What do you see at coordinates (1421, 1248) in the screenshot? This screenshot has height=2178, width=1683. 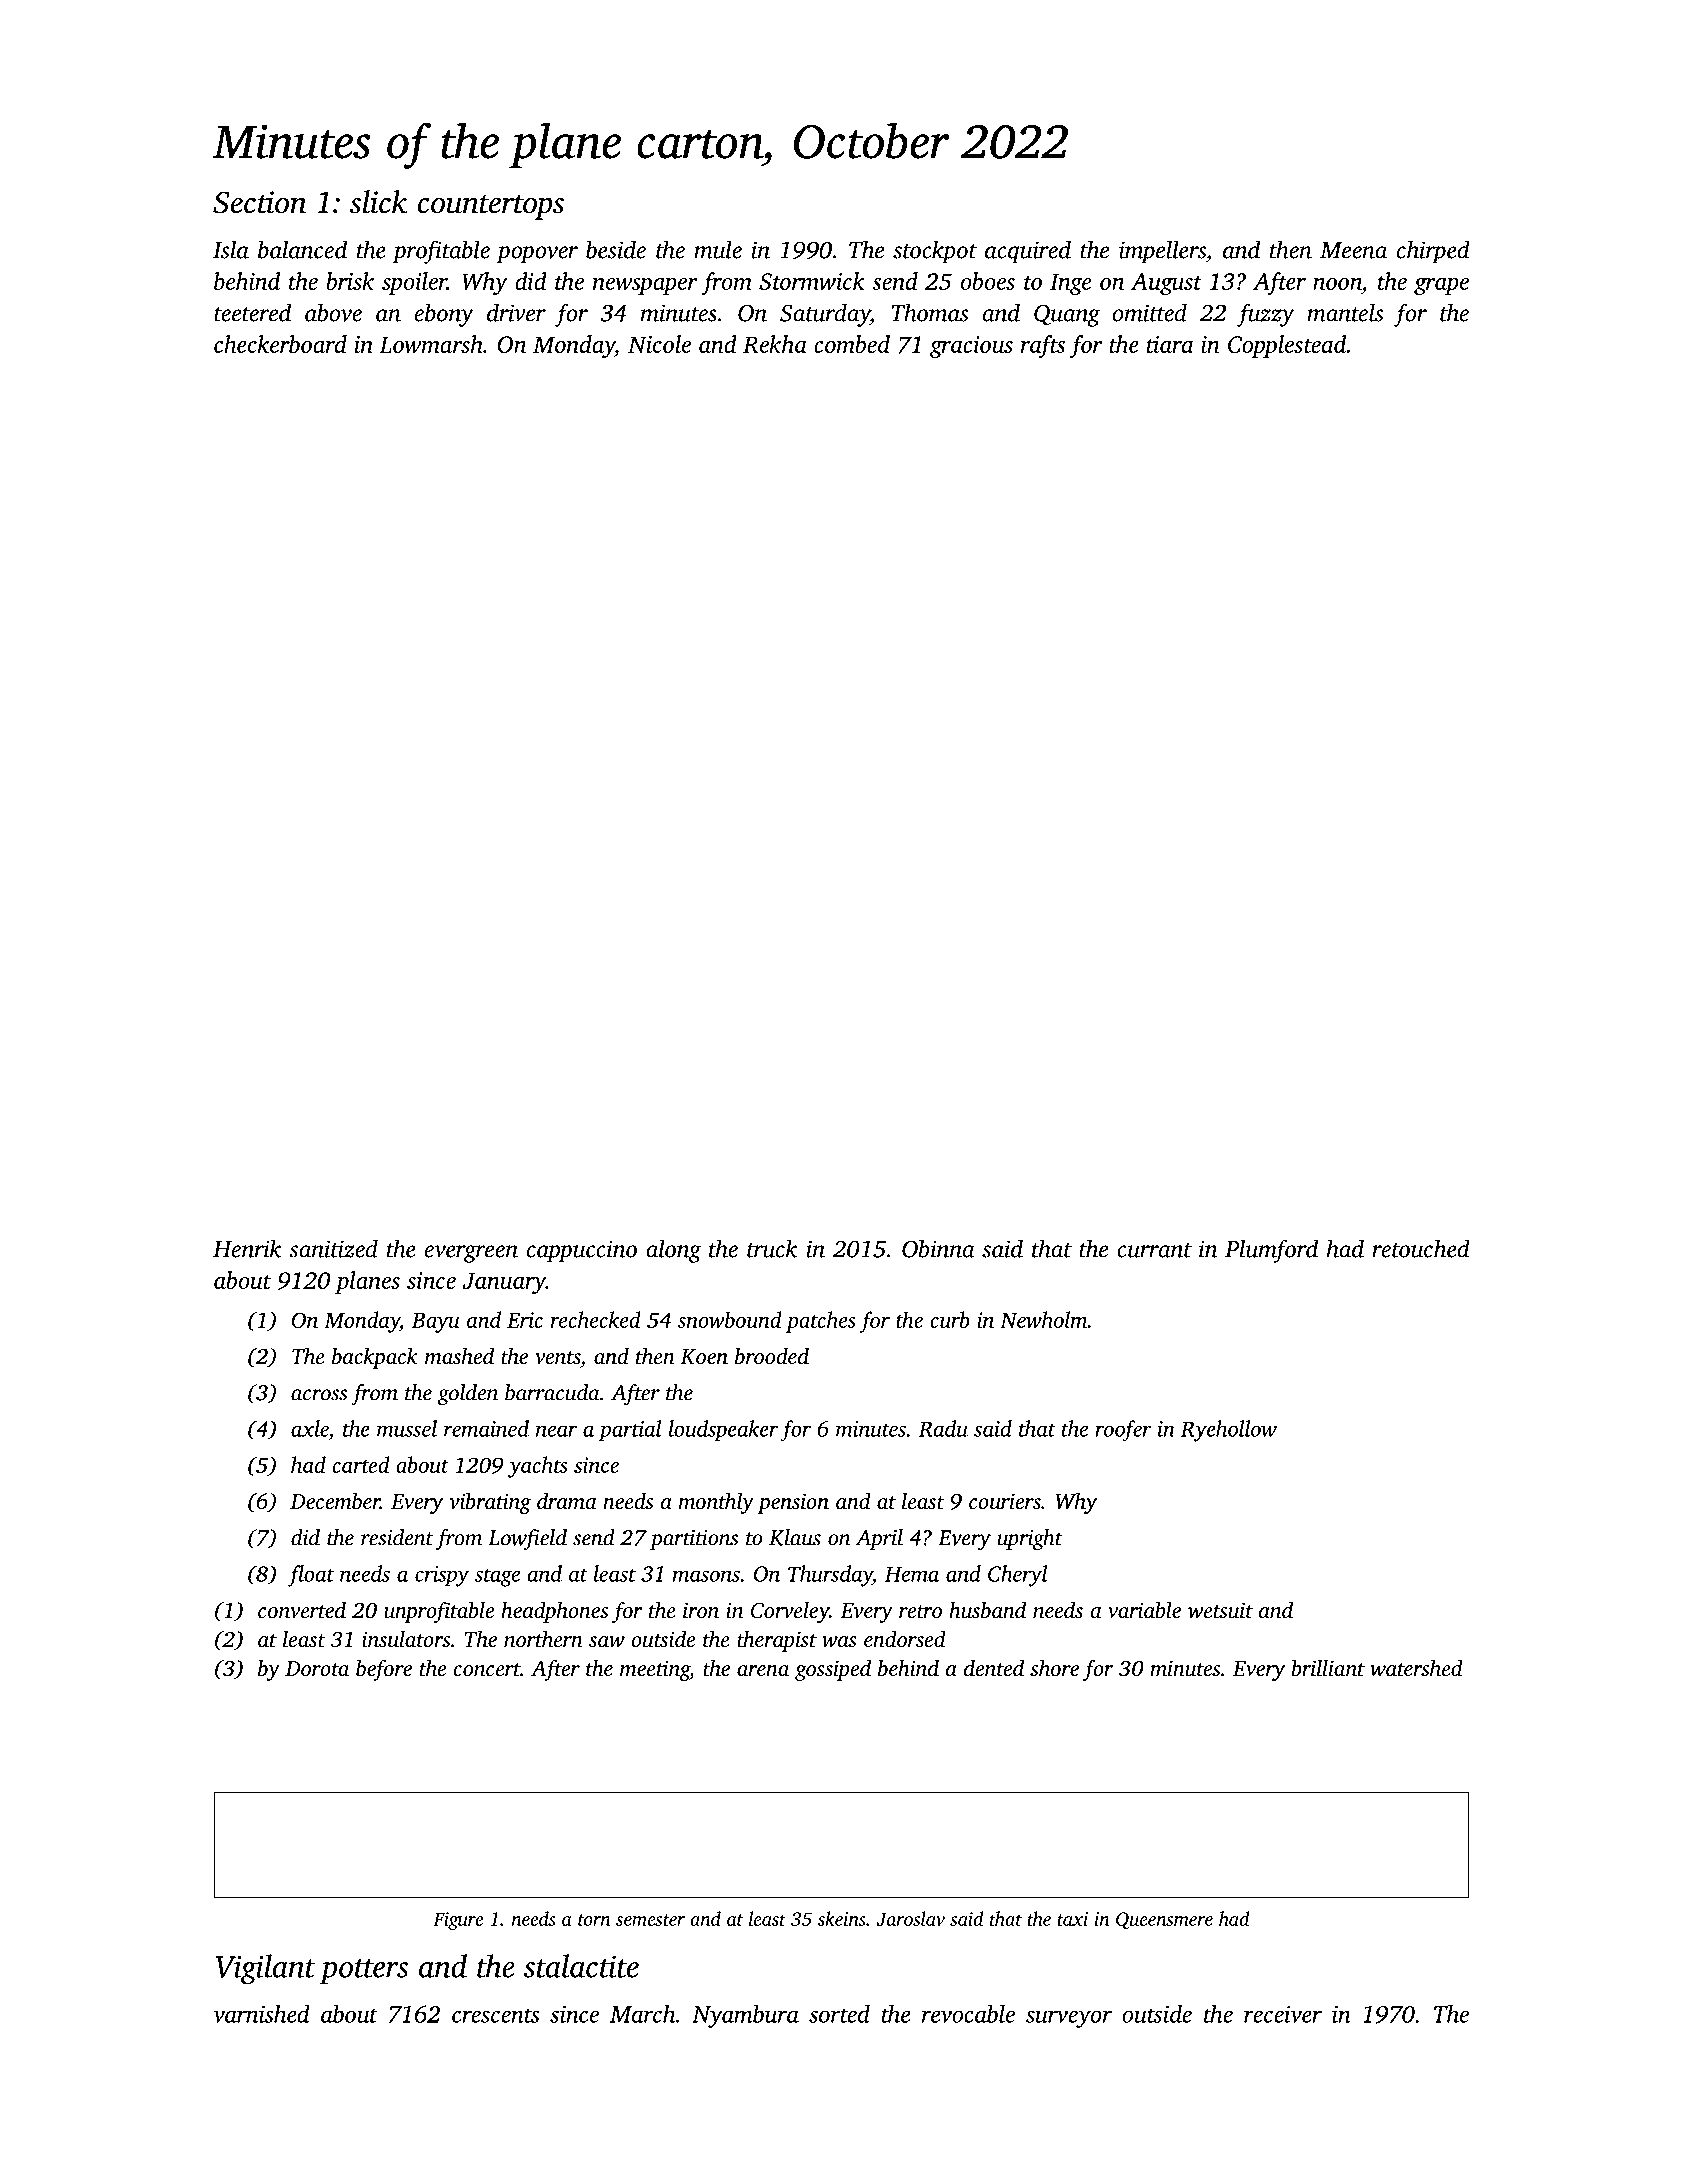 I see `retouched` at bounding box center [1421, 1248].
